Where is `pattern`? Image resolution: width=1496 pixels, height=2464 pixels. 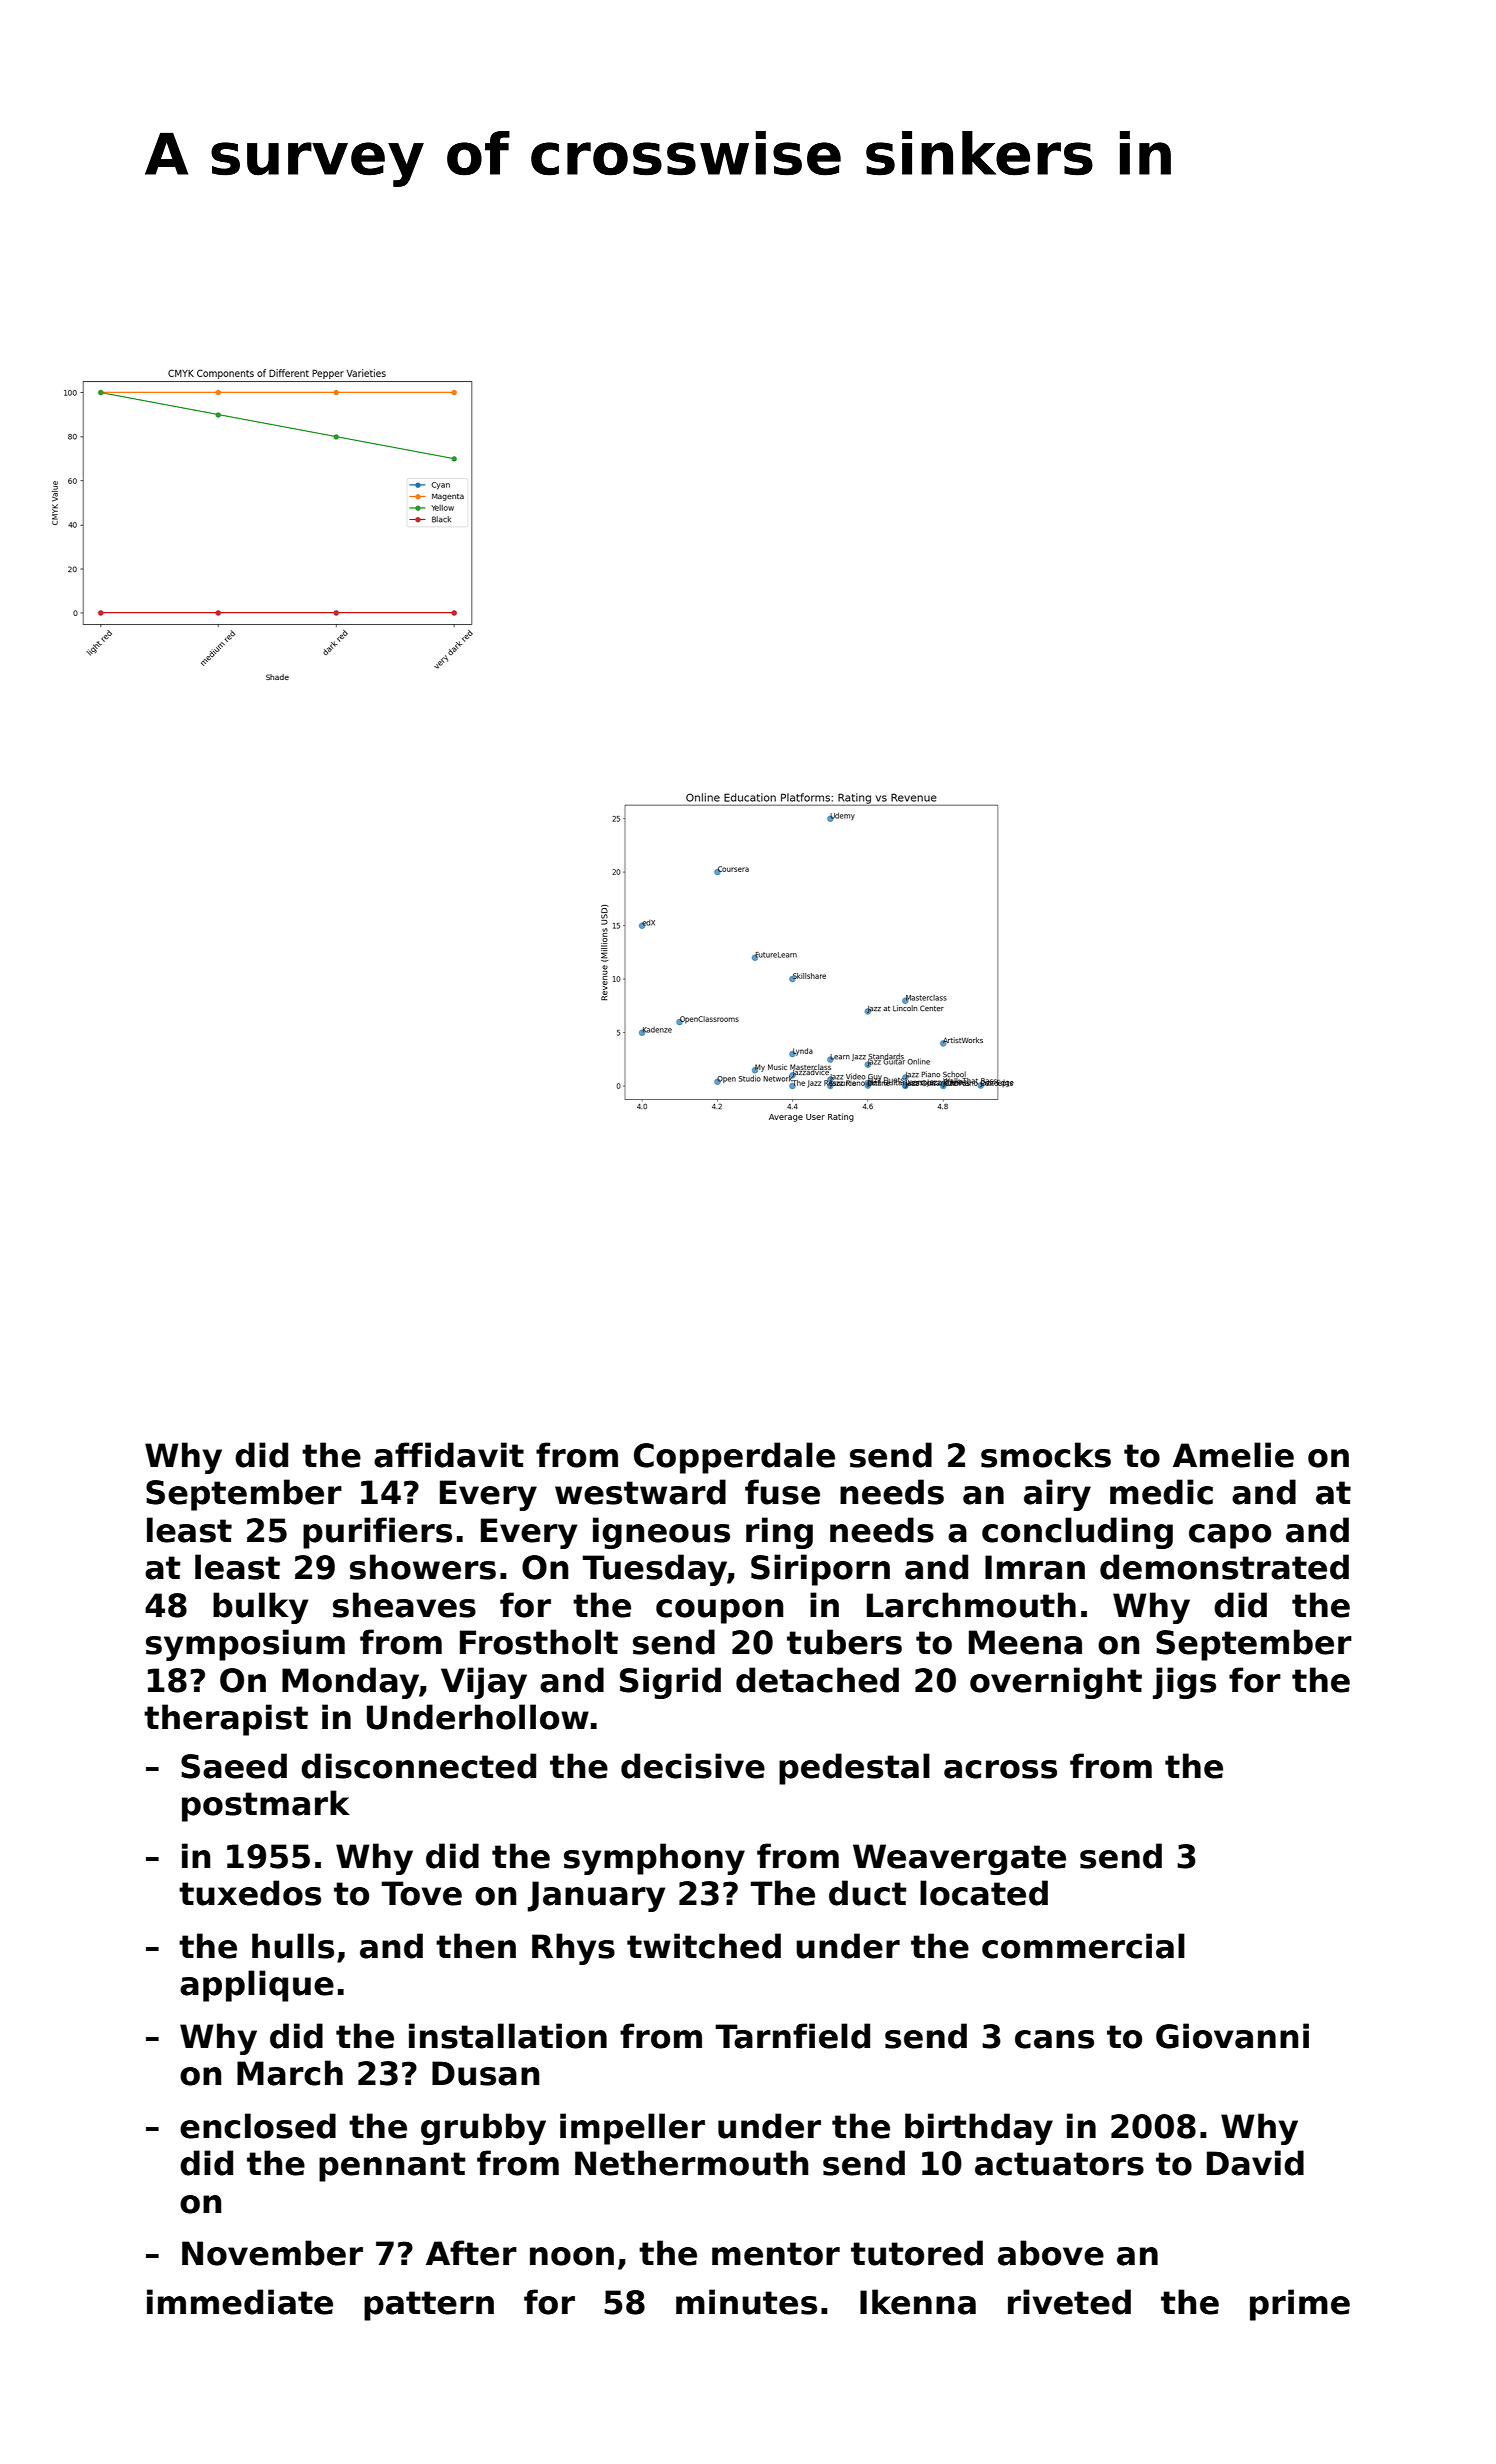 pattern is located at coordinates (429, 2306).
